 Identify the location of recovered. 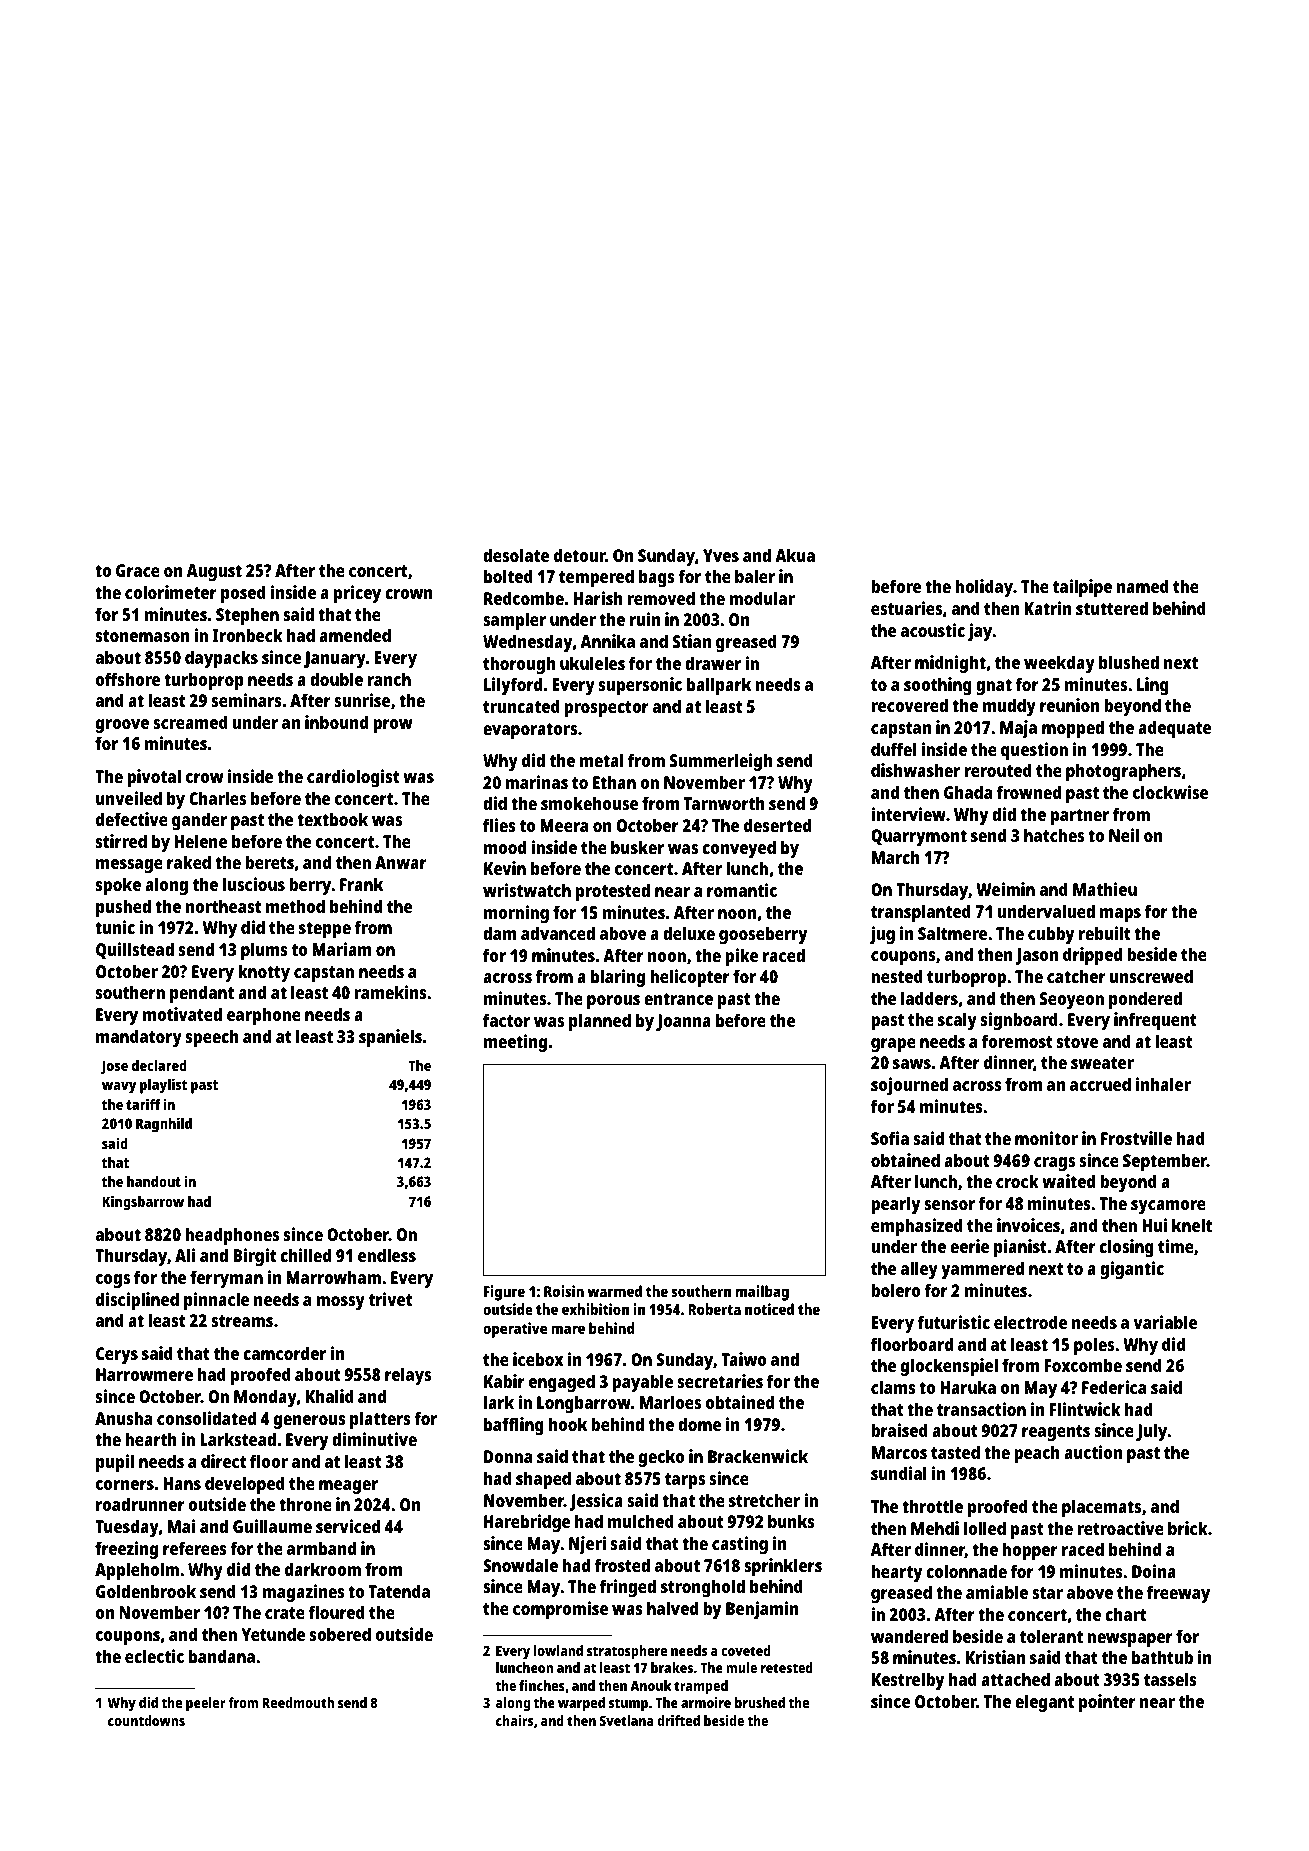
(909, 705).
